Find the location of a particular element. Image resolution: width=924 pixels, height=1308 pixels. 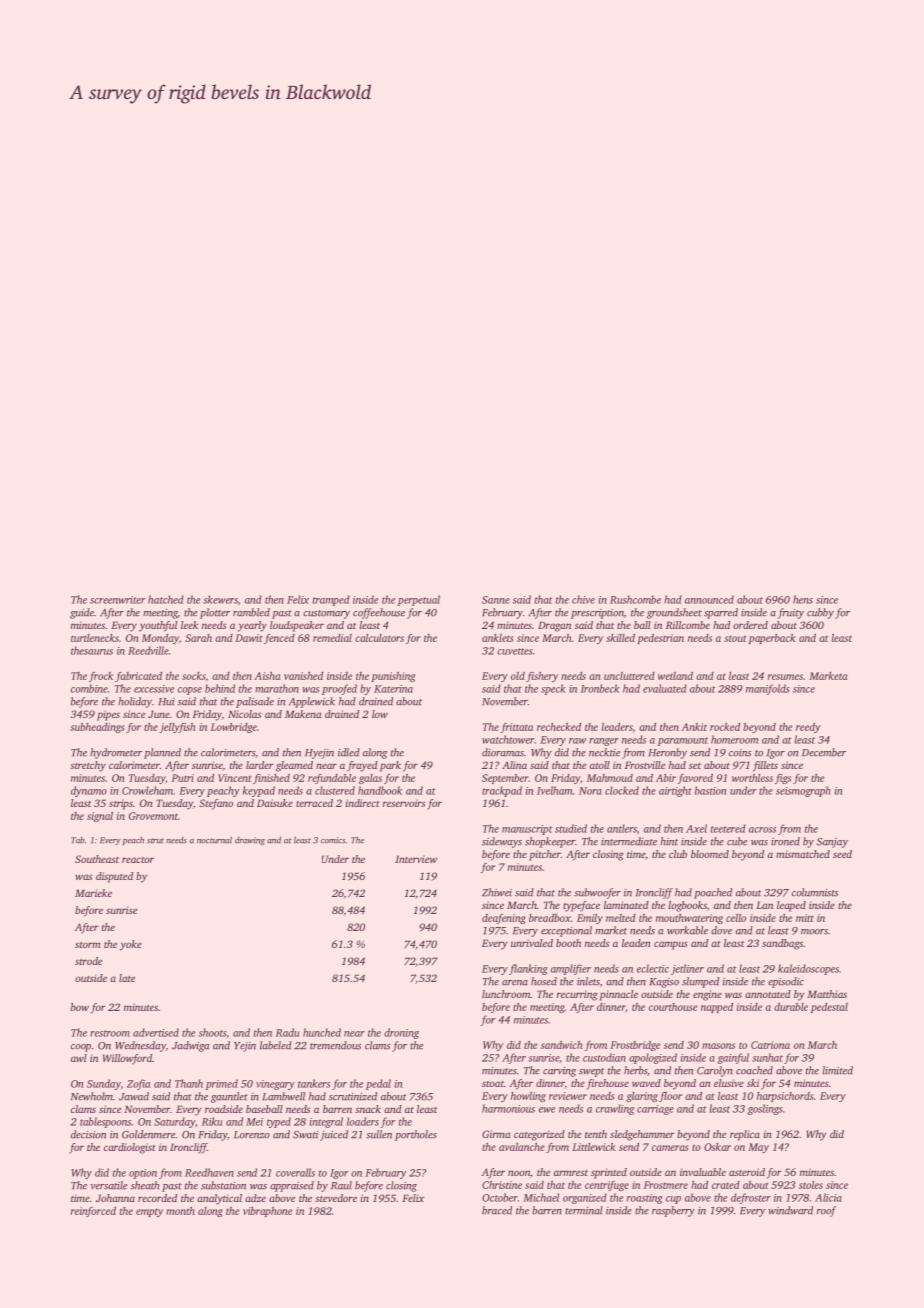

Girma is located at coordinates (496, 1134).
